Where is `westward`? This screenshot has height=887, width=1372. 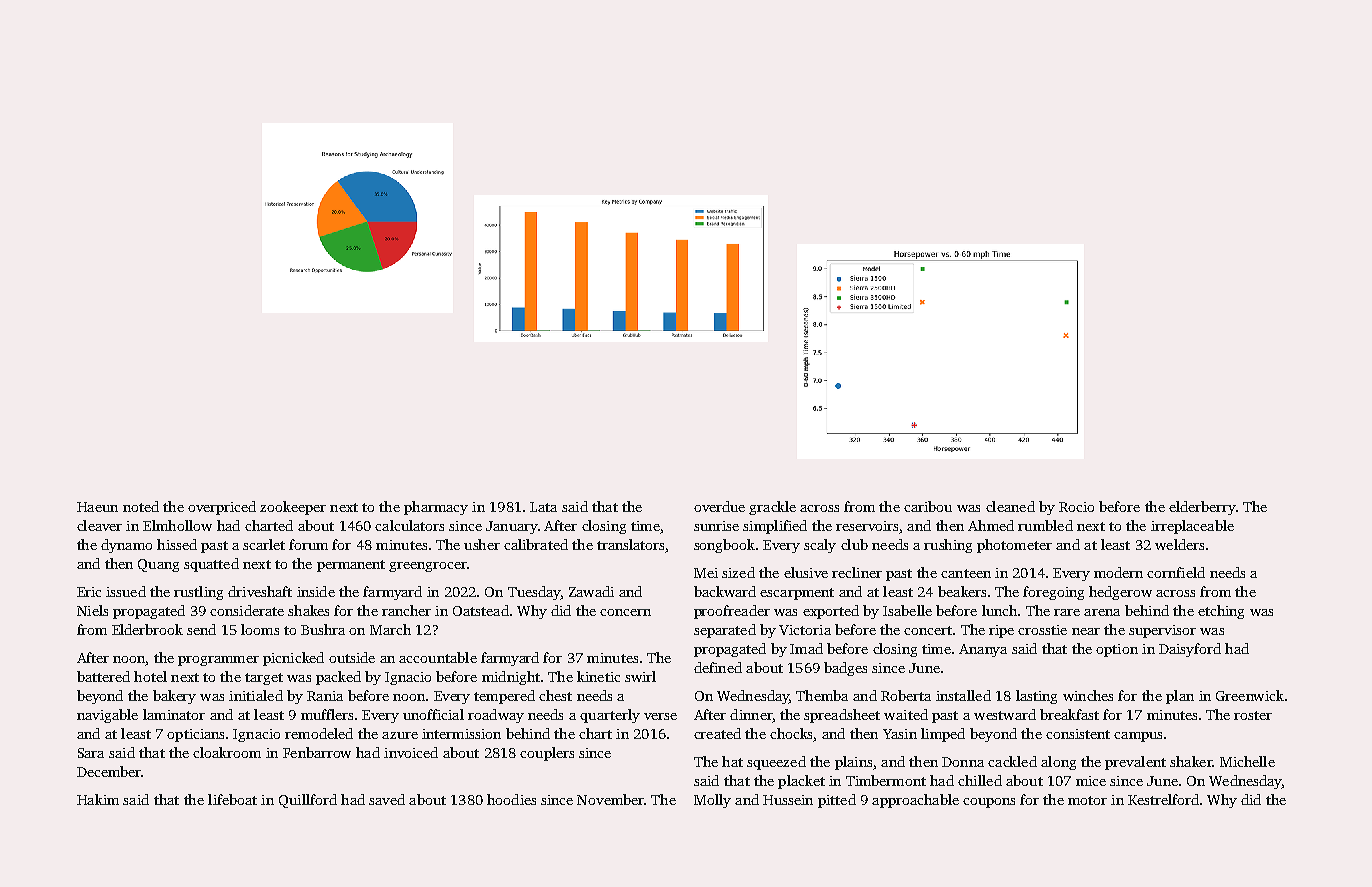 westward is located at coordinates (1005, 714).
